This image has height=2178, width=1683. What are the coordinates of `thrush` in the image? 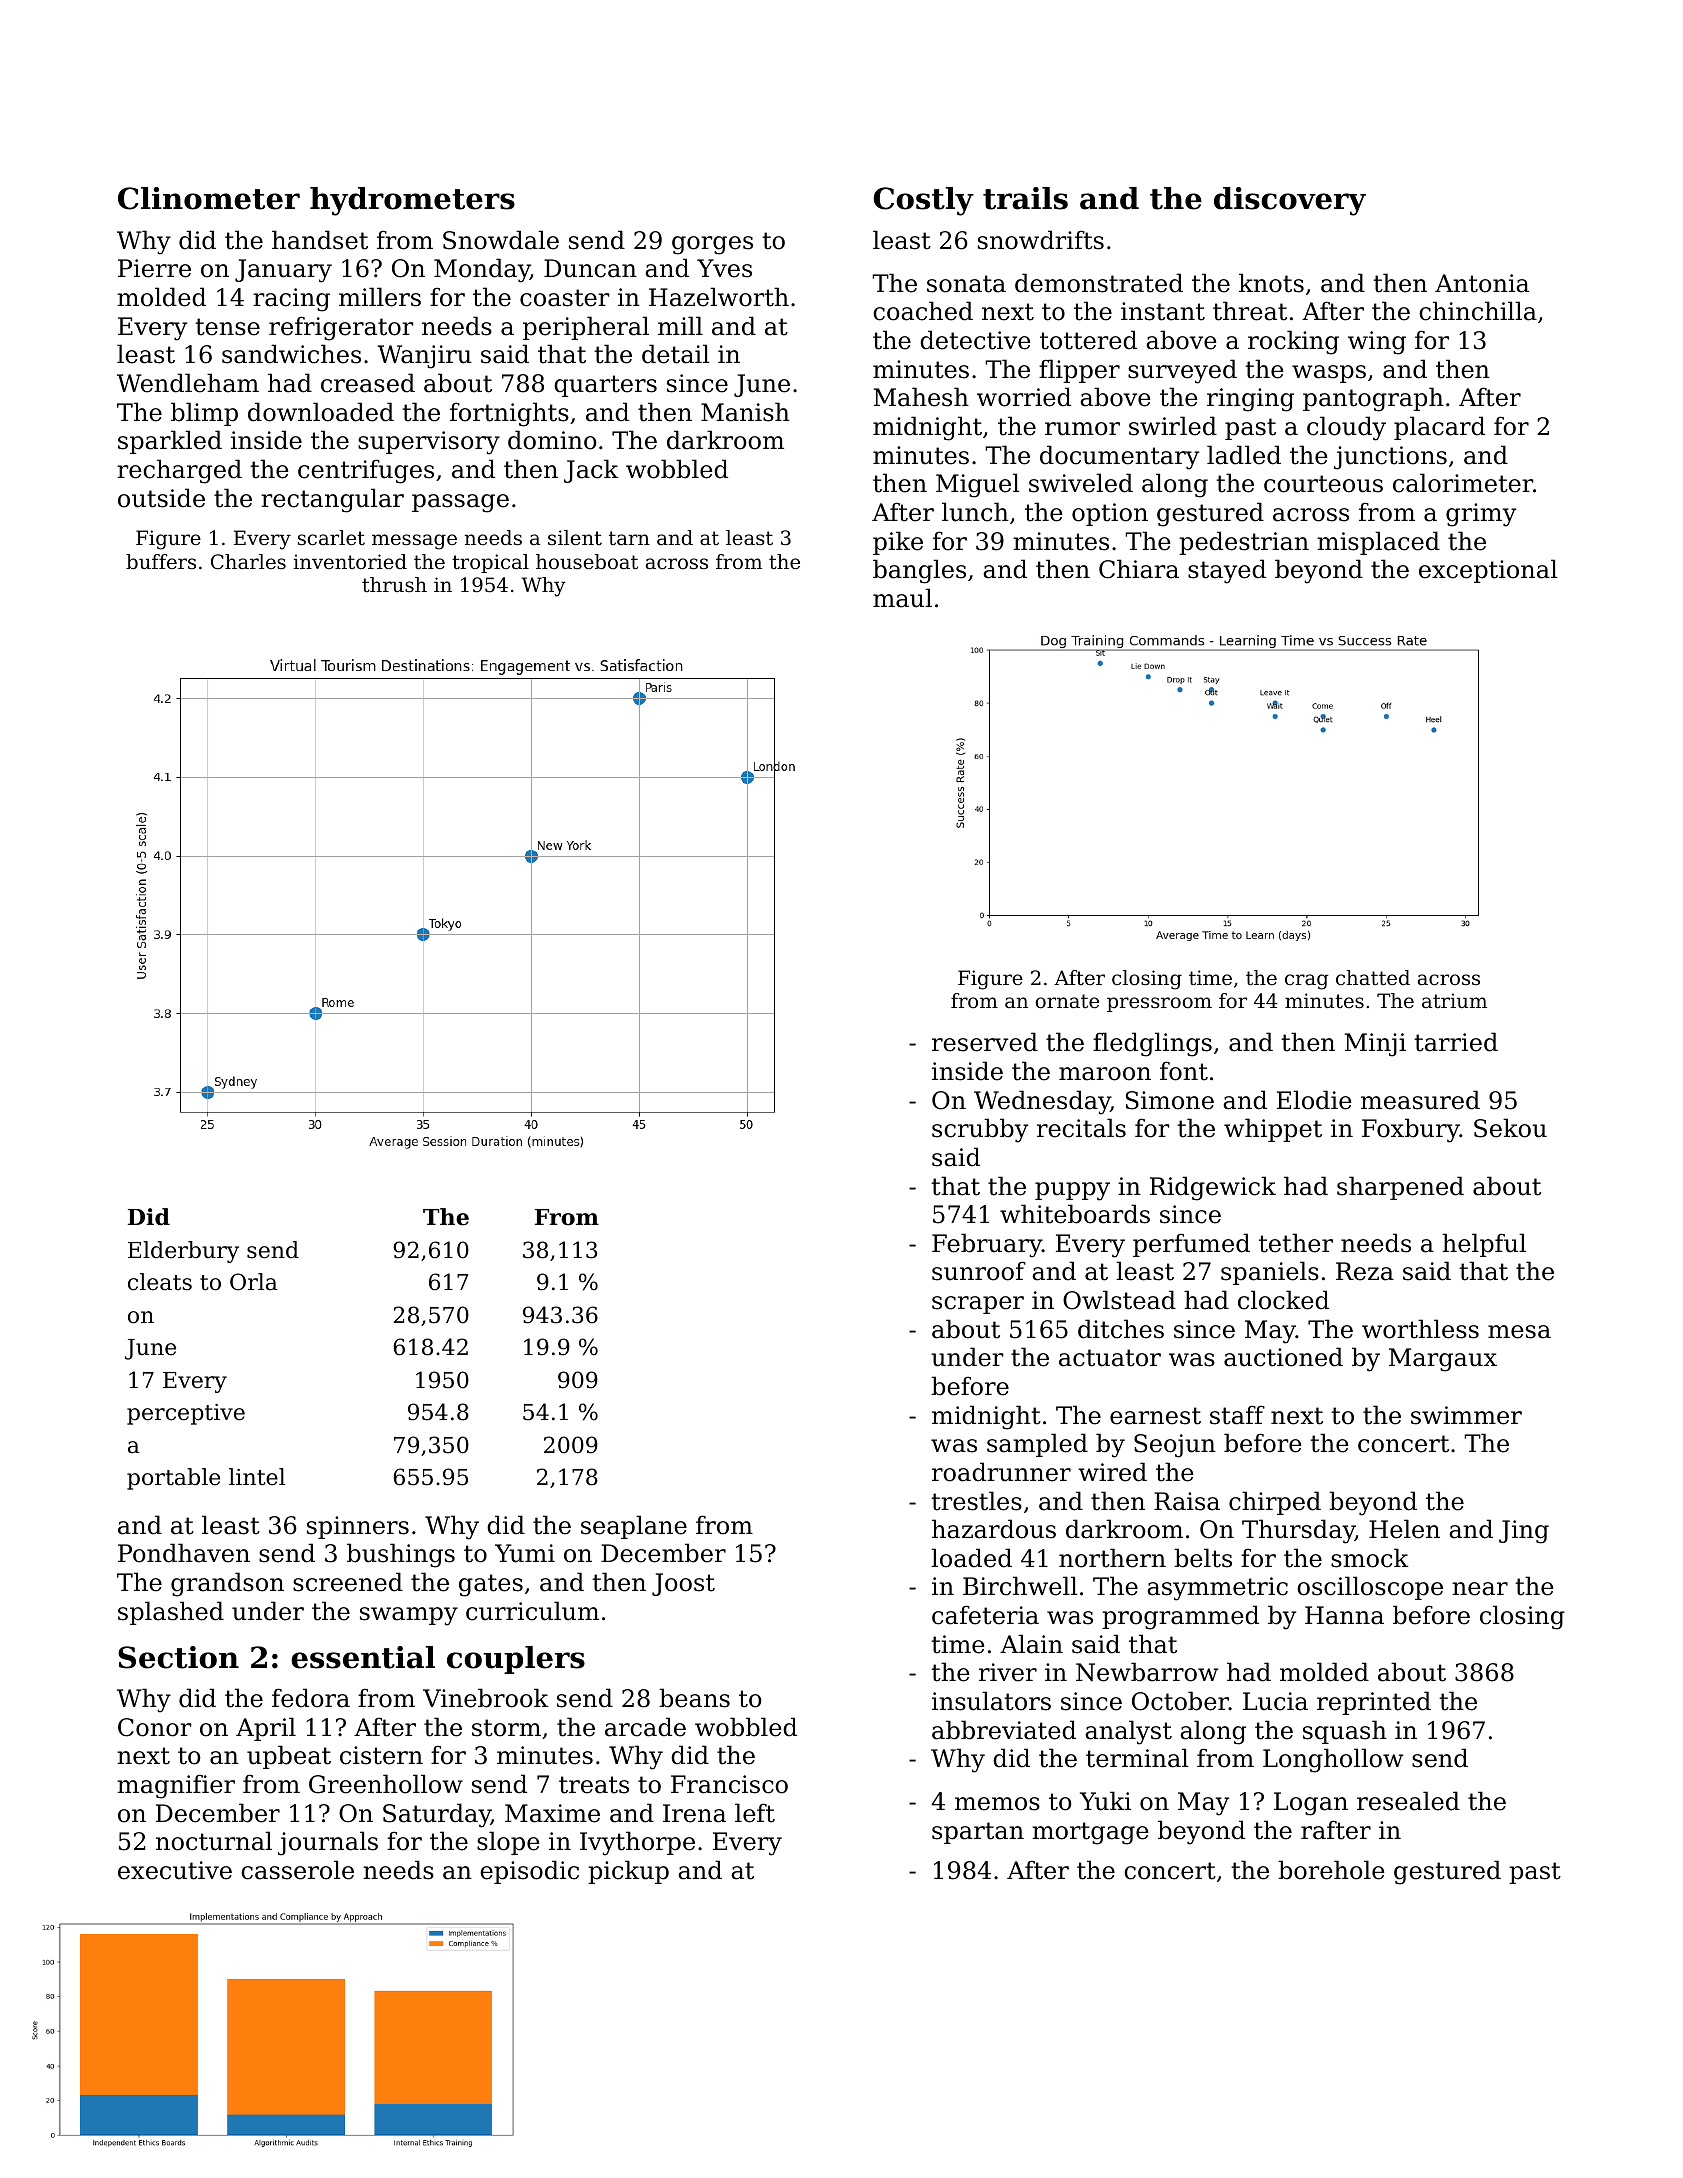 It's located at (394, 585).
